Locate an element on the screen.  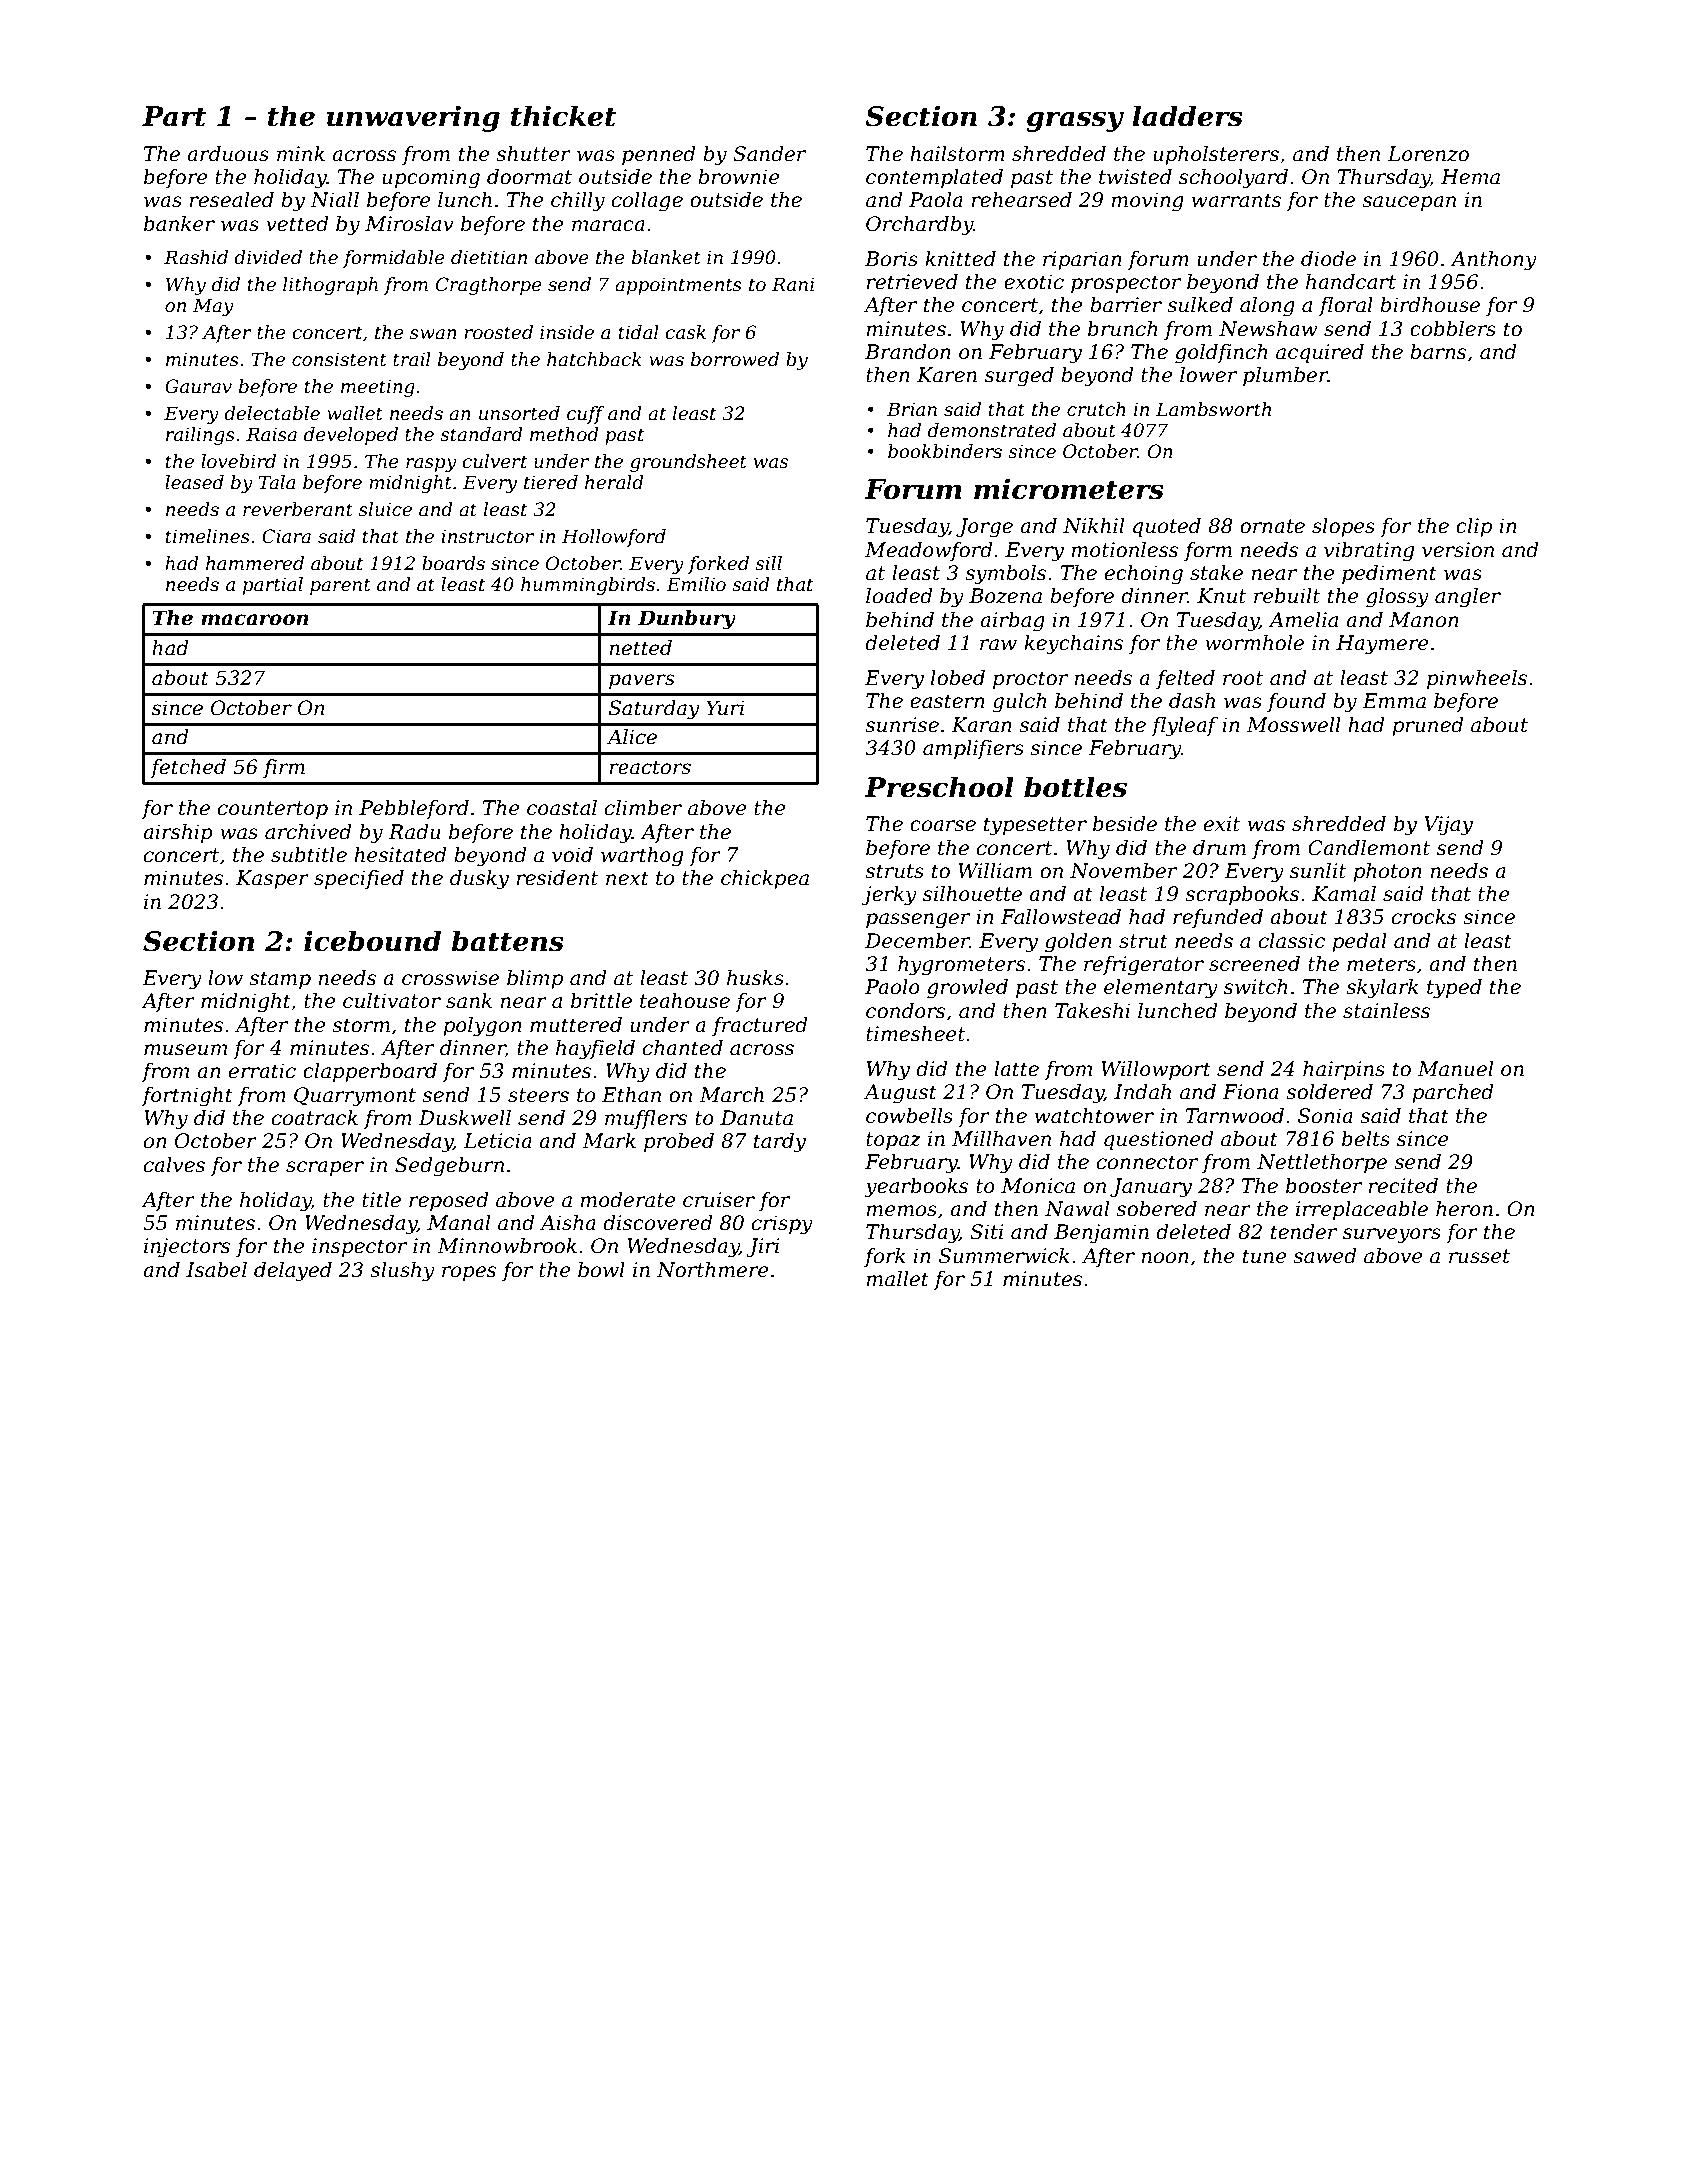
arduous is located at coordinates (228, 154).
